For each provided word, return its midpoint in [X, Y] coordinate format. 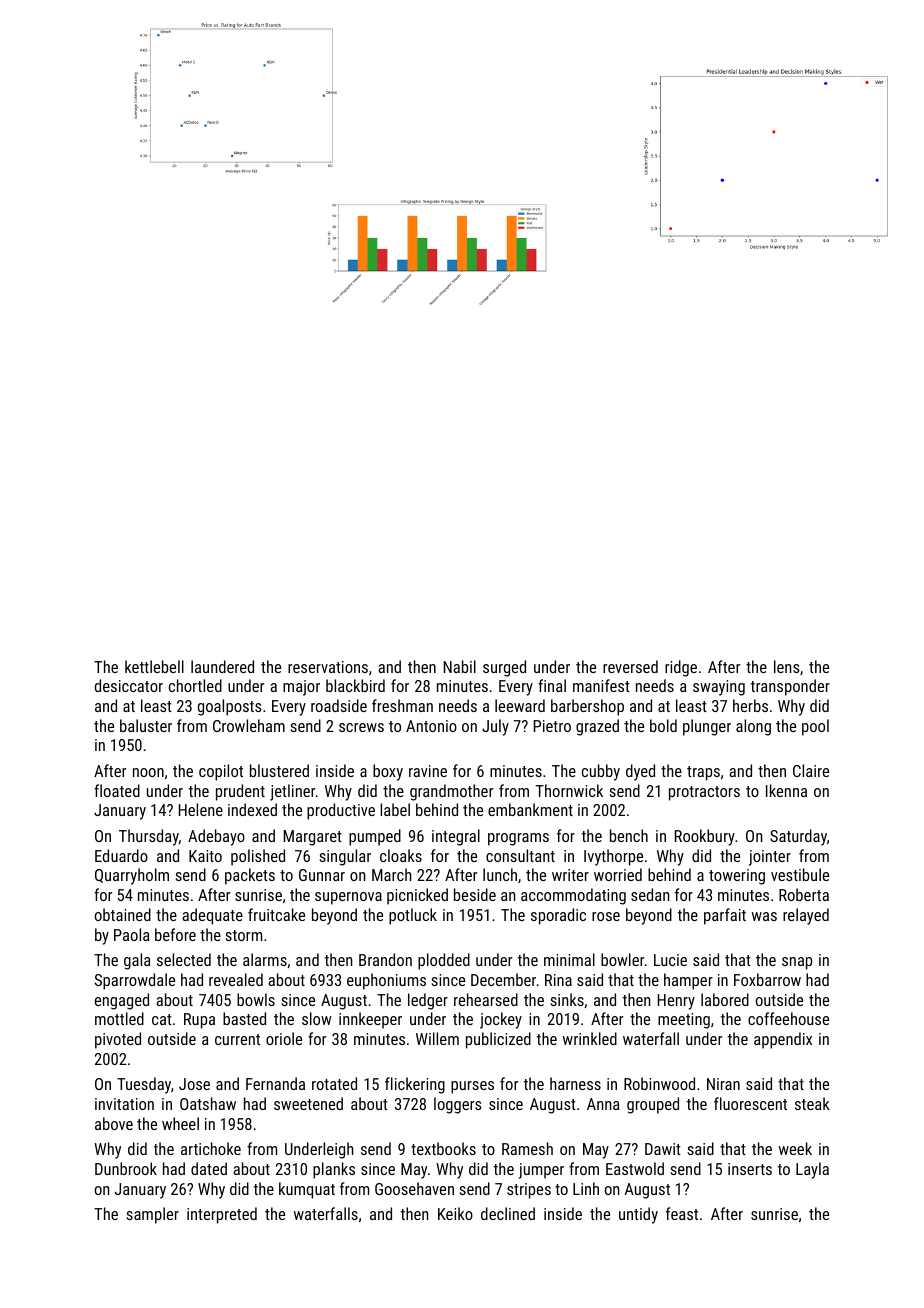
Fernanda [275, 1083]
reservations [328, 667]
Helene [201, 809]
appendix [783, 1040]
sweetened [308, 1103]
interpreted [222, 1215]
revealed [236, 979]
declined [508, 1213]
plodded [444, 961]
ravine [428, 771]
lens [787, 666]
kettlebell [154, 666]
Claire [811, 770]
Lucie [670, 960]
